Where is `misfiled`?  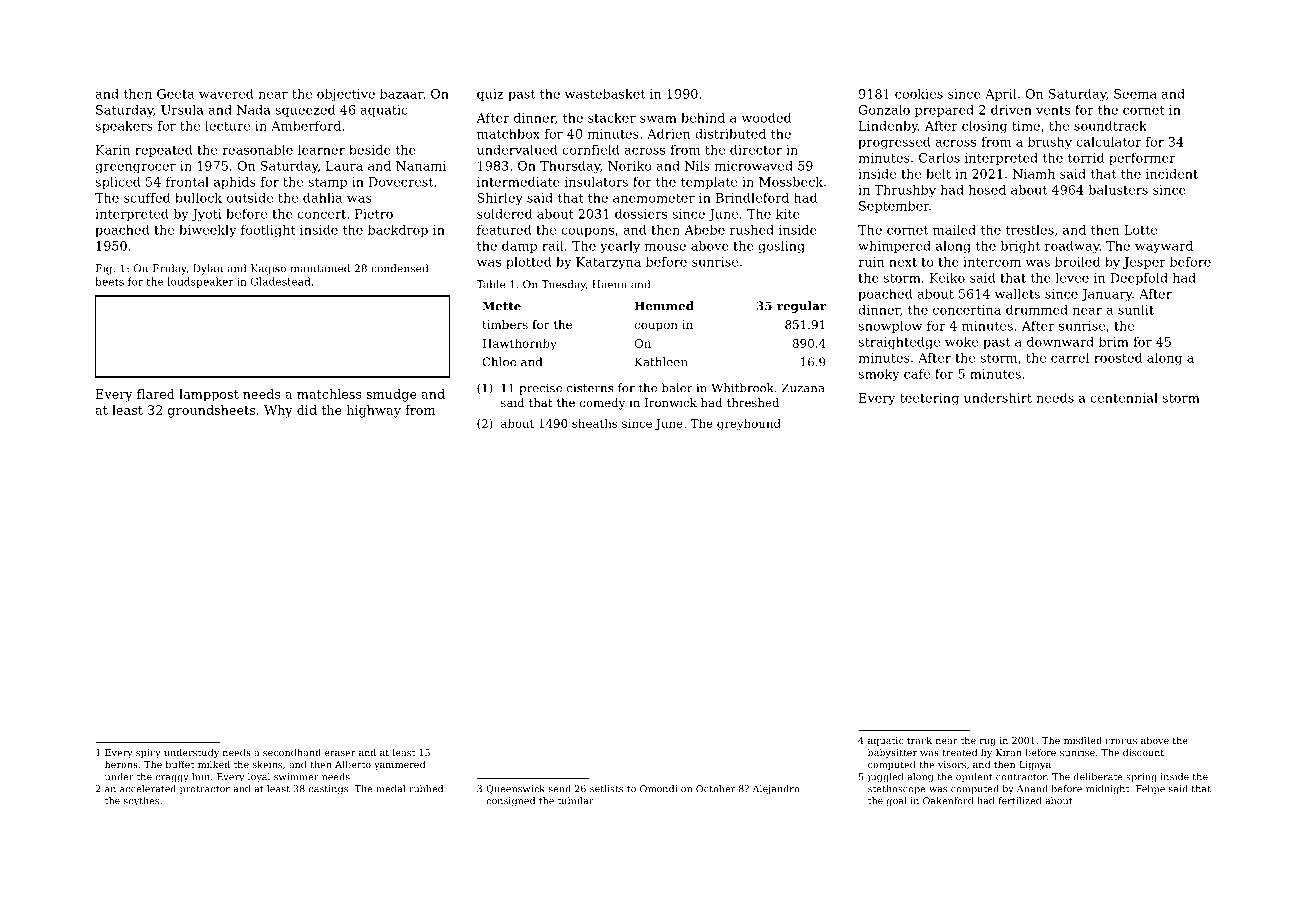
misfiled is located at coordinates (1083, 740).
